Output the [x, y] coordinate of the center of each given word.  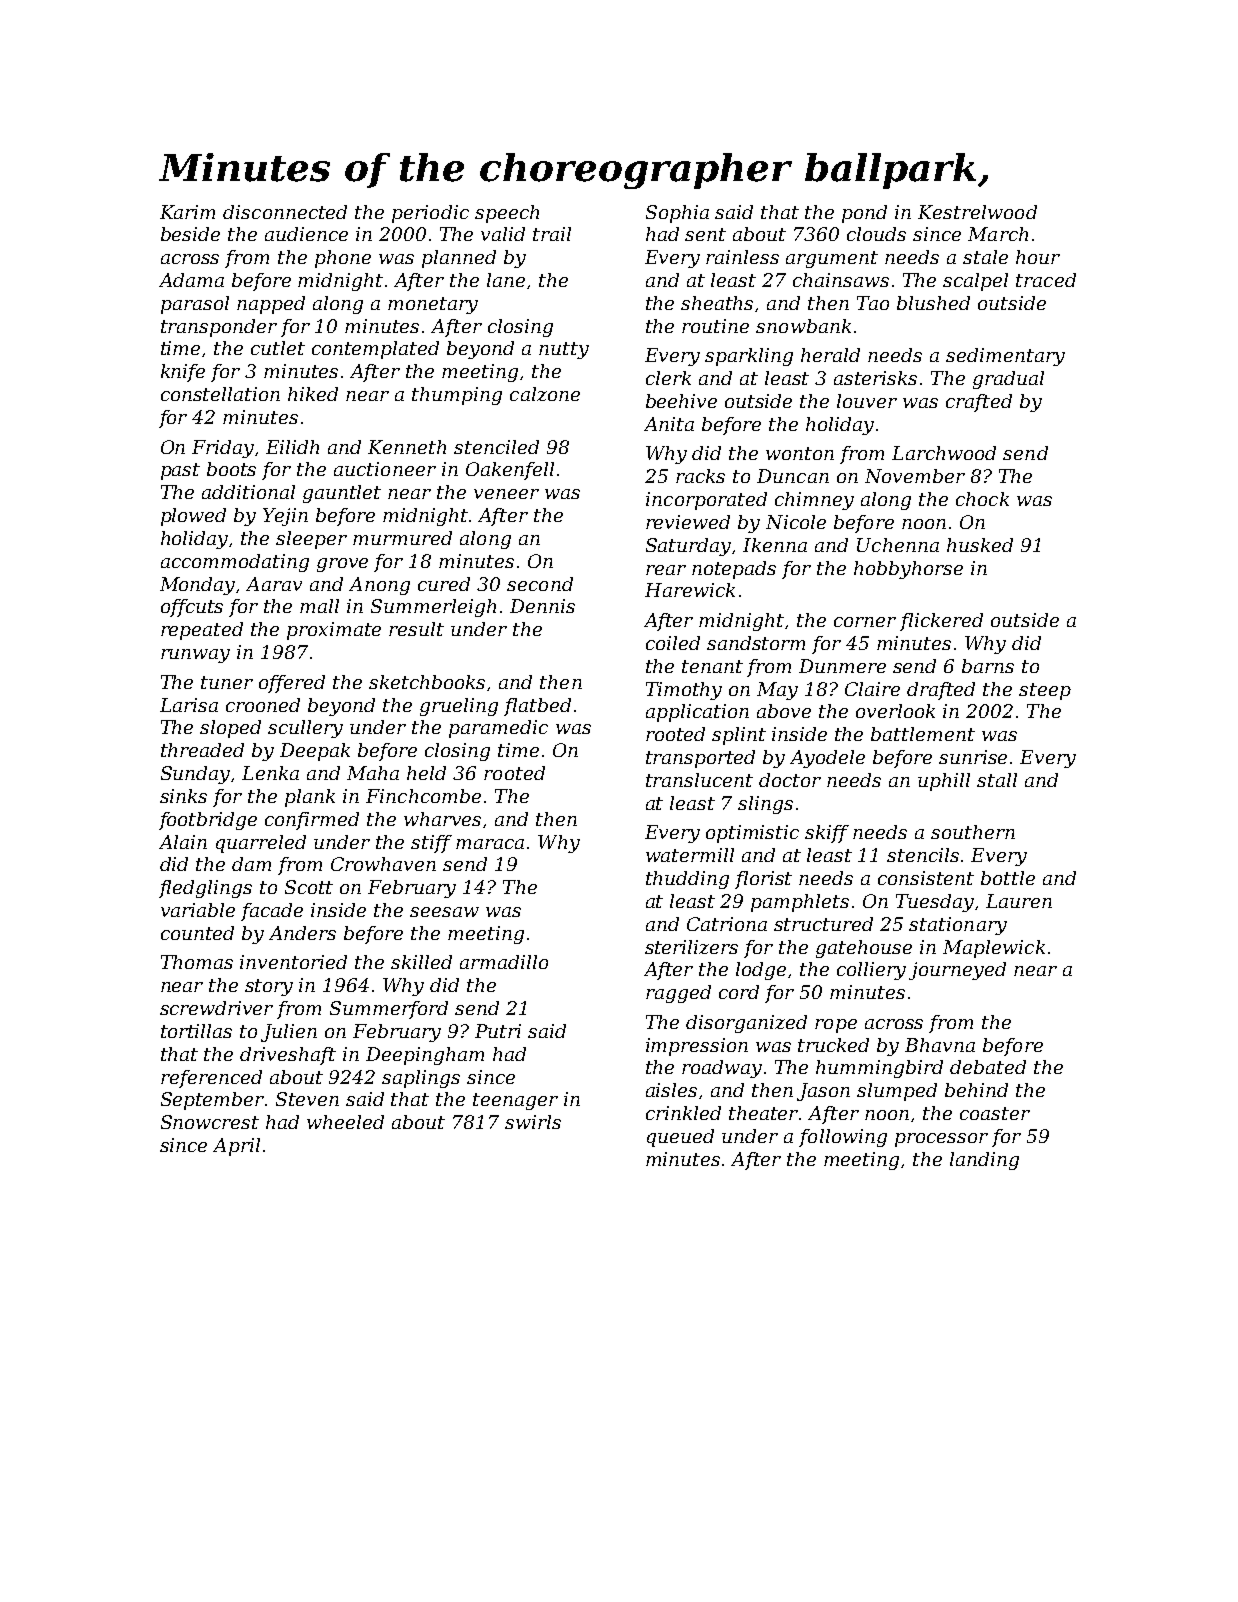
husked [980, 545]
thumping [457, 396]
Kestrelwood [977, 212]
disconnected [285, 212]
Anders [302, 933]
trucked [833, 1045]
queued [680, 1138]
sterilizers [691, 947]
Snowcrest [210, 1122]
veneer [506, 494]
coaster [995, 1113]
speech [507, 214]
